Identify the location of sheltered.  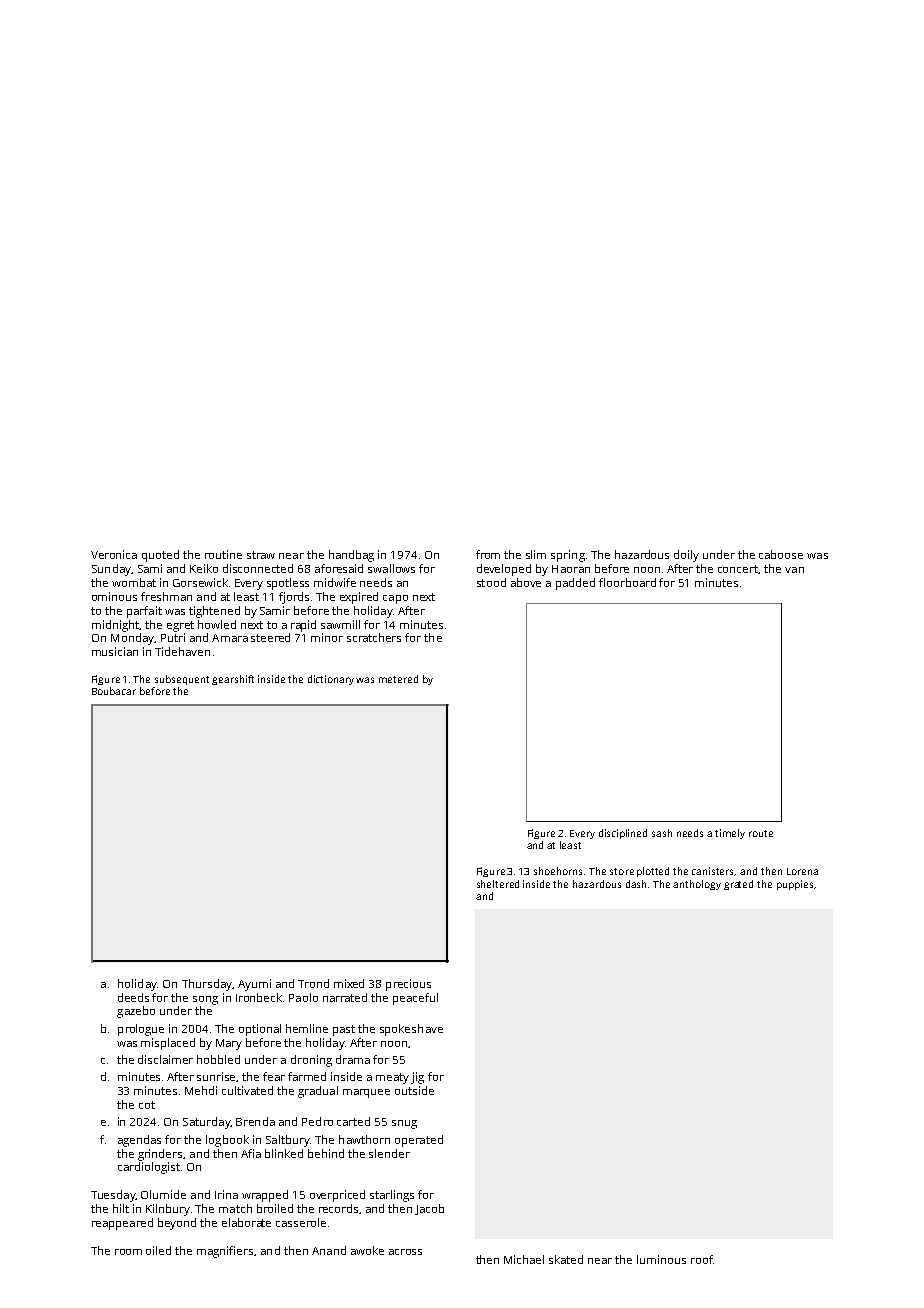
(498, 884).
